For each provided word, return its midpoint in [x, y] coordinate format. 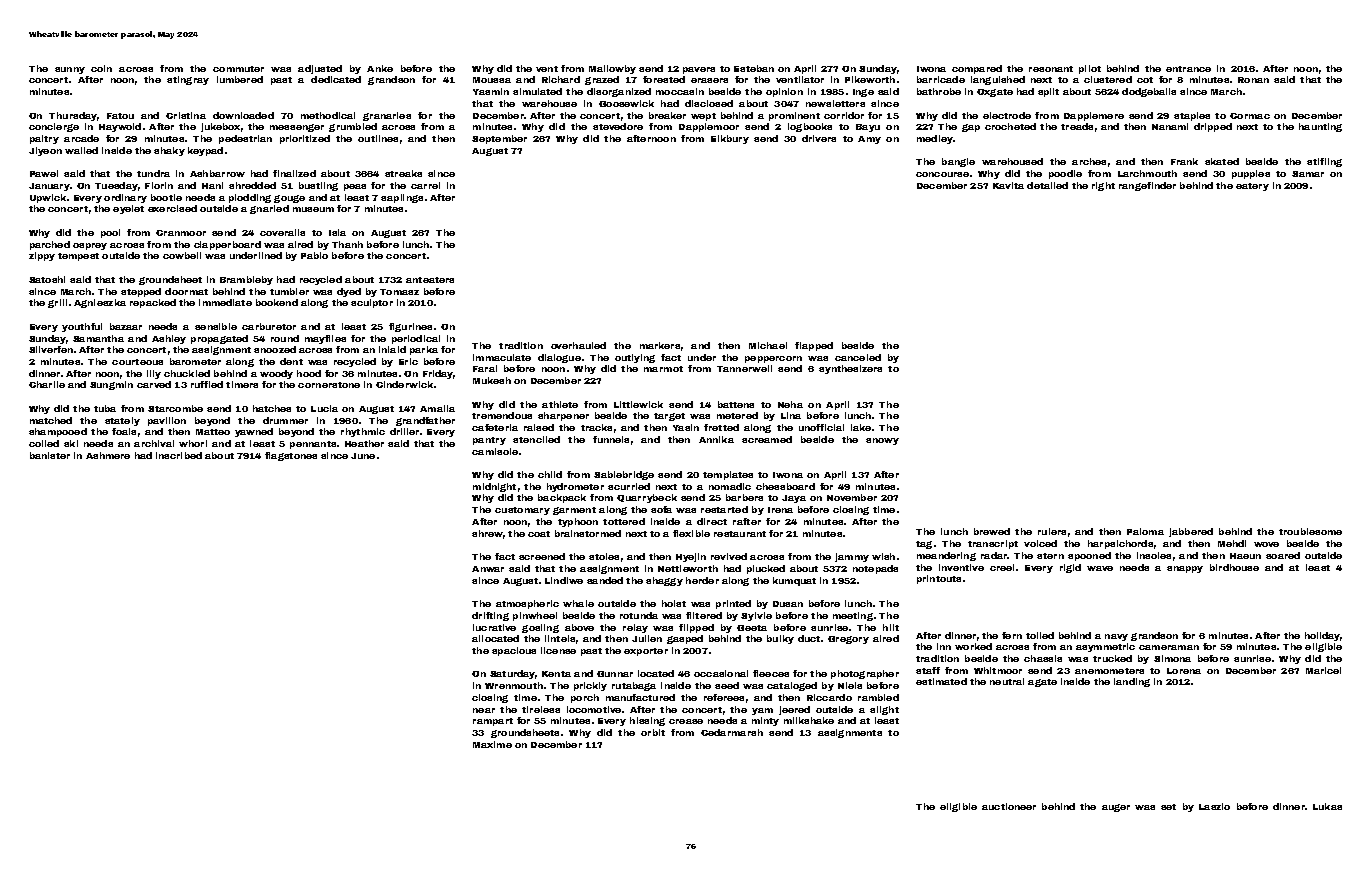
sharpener [563, 416]
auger [1116, 808]
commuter [238, 69]
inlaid [392, 349]
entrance [1188, 69]
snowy [882, 441]
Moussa [492, 80]
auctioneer [1009, 806]
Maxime [492, 744]
